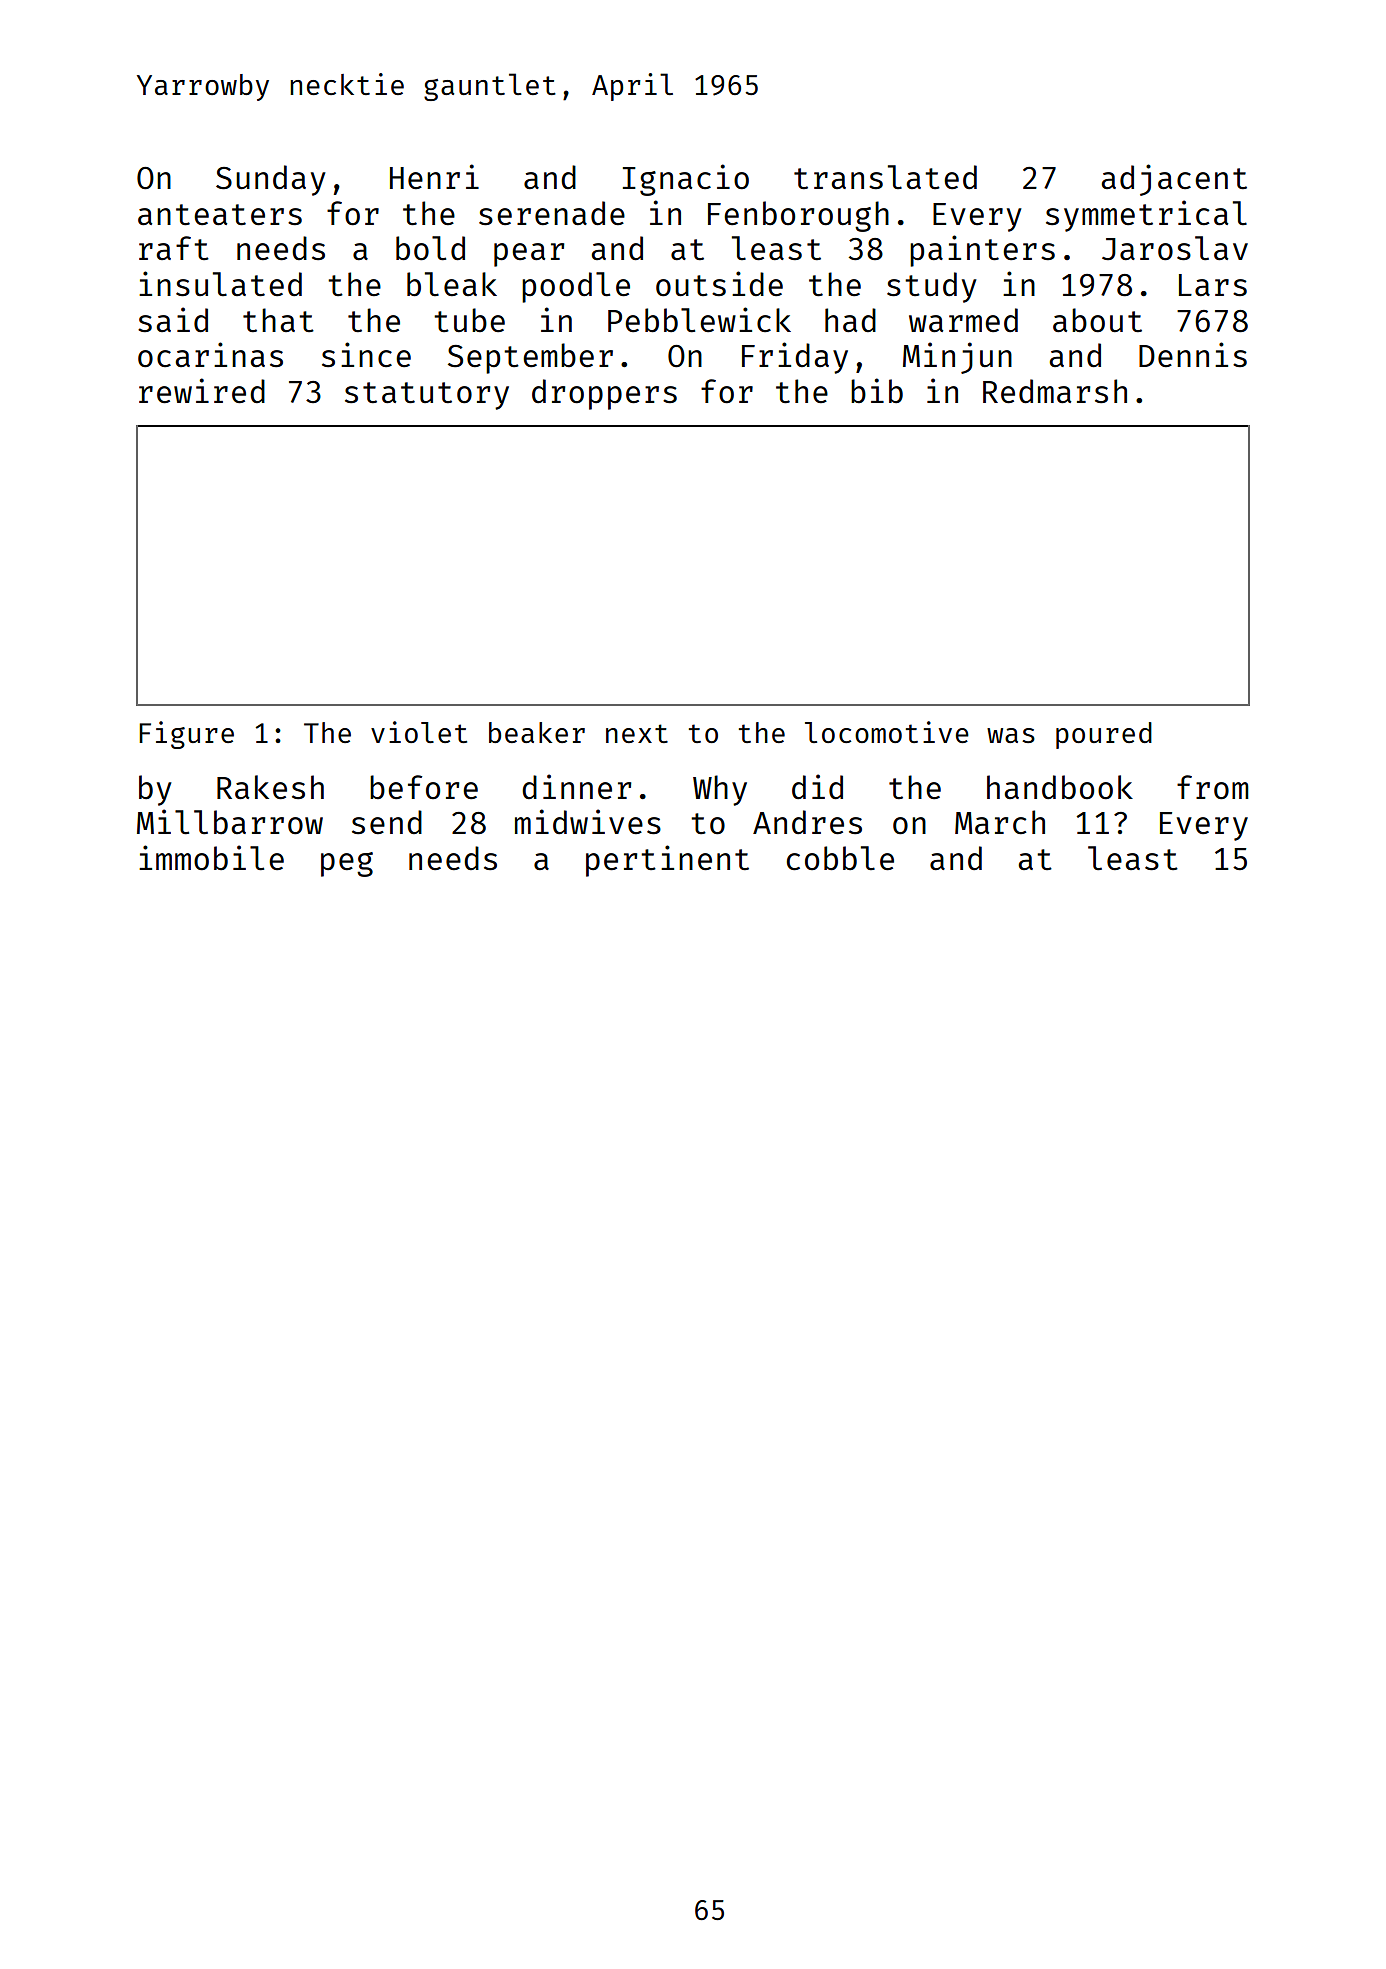  What do you see at coordinates (877, 391) in the image?
I see `bib` at bounding box center [877, 391].
